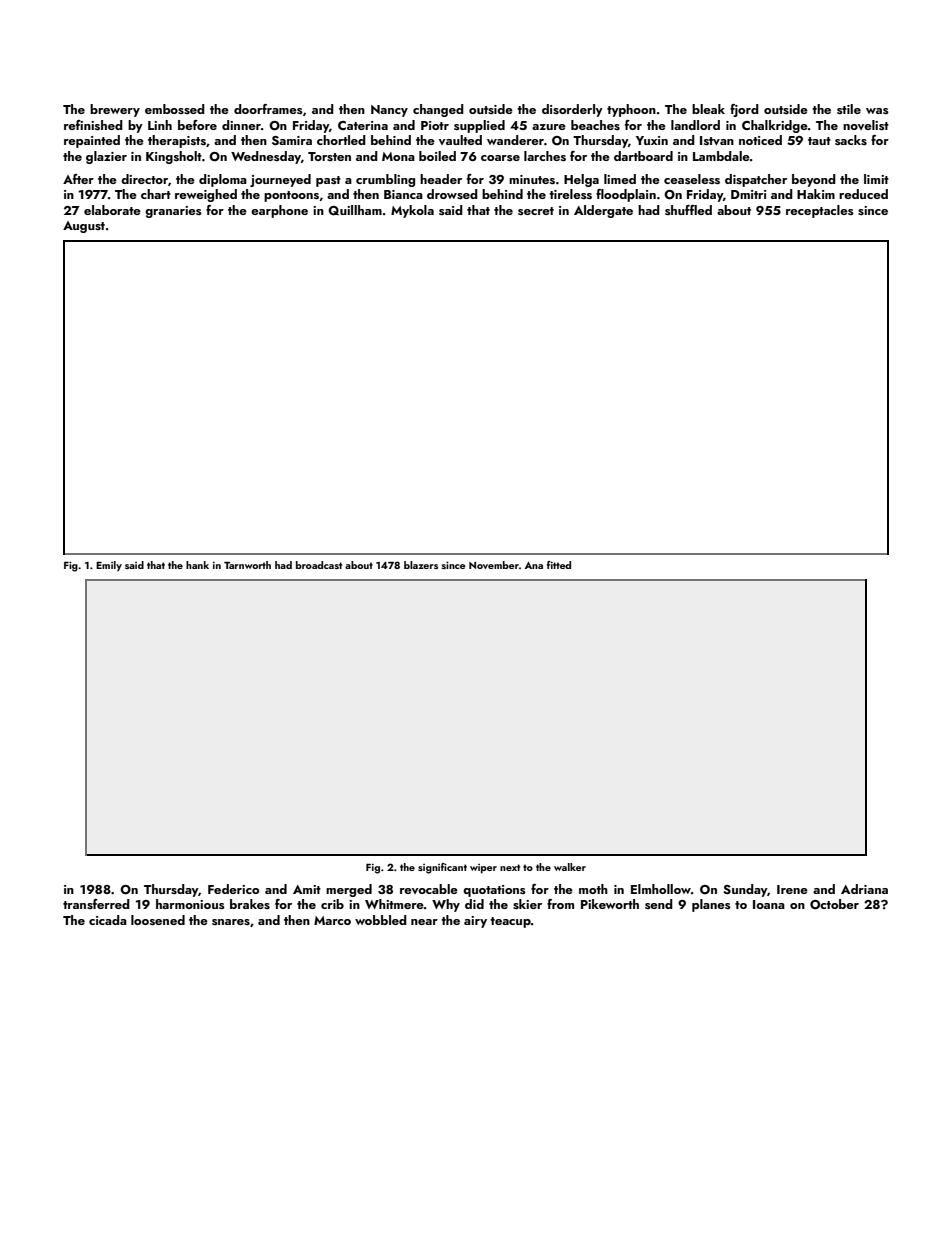 The height and width of the screenshot is (1233, 952). I want to click on Emily, so click(109, 566).
